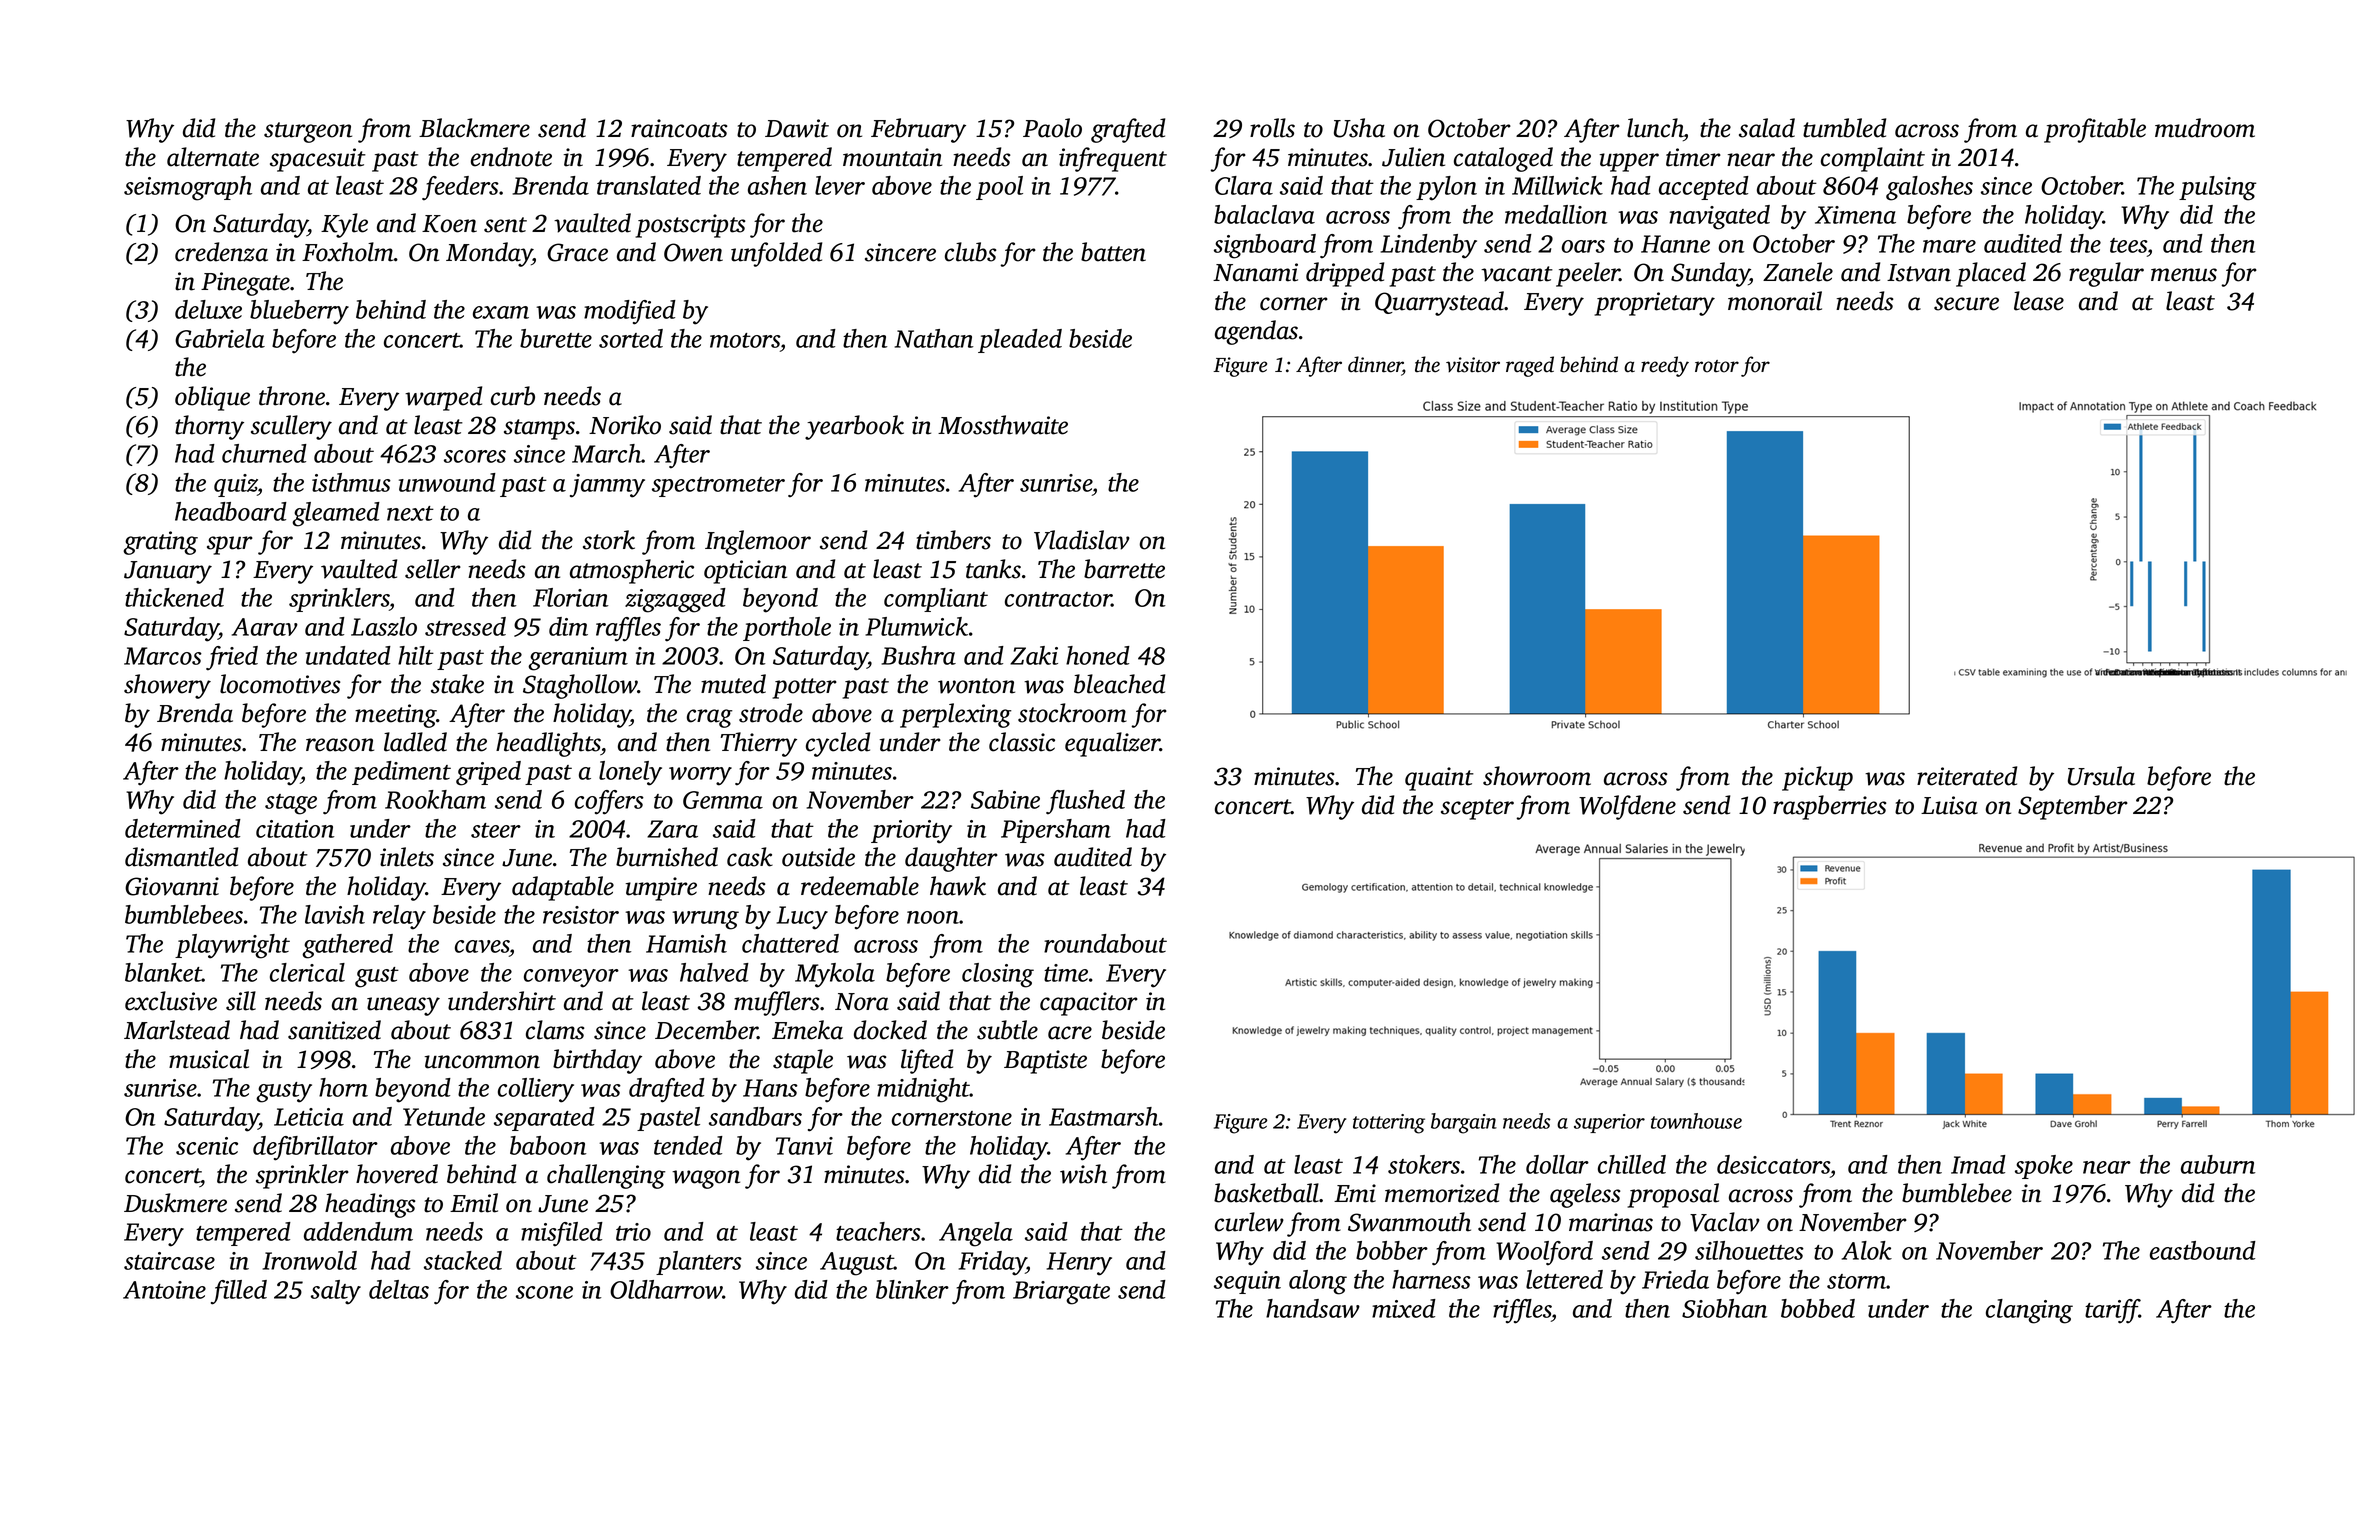  I want to click on pulsing, so click(2217, 188).
